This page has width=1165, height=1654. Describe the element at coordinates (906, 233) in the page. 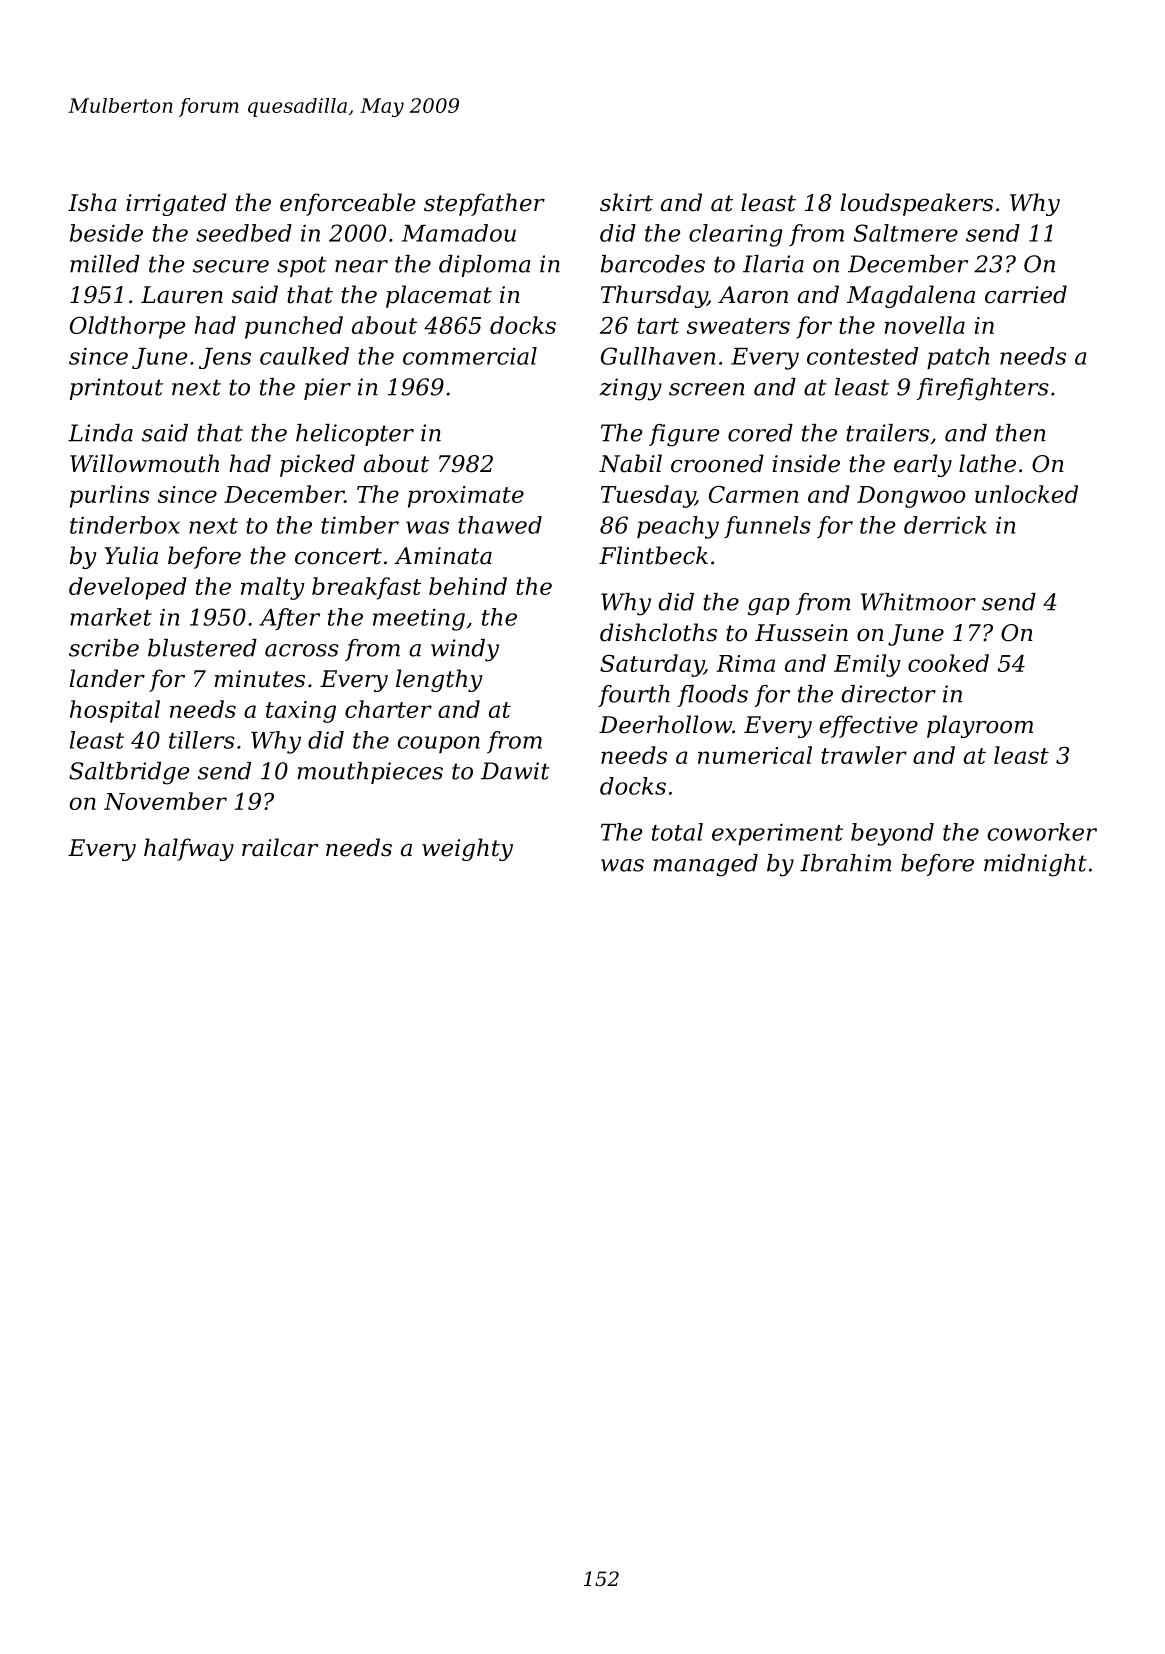

I see `Saltmere` at that location.
